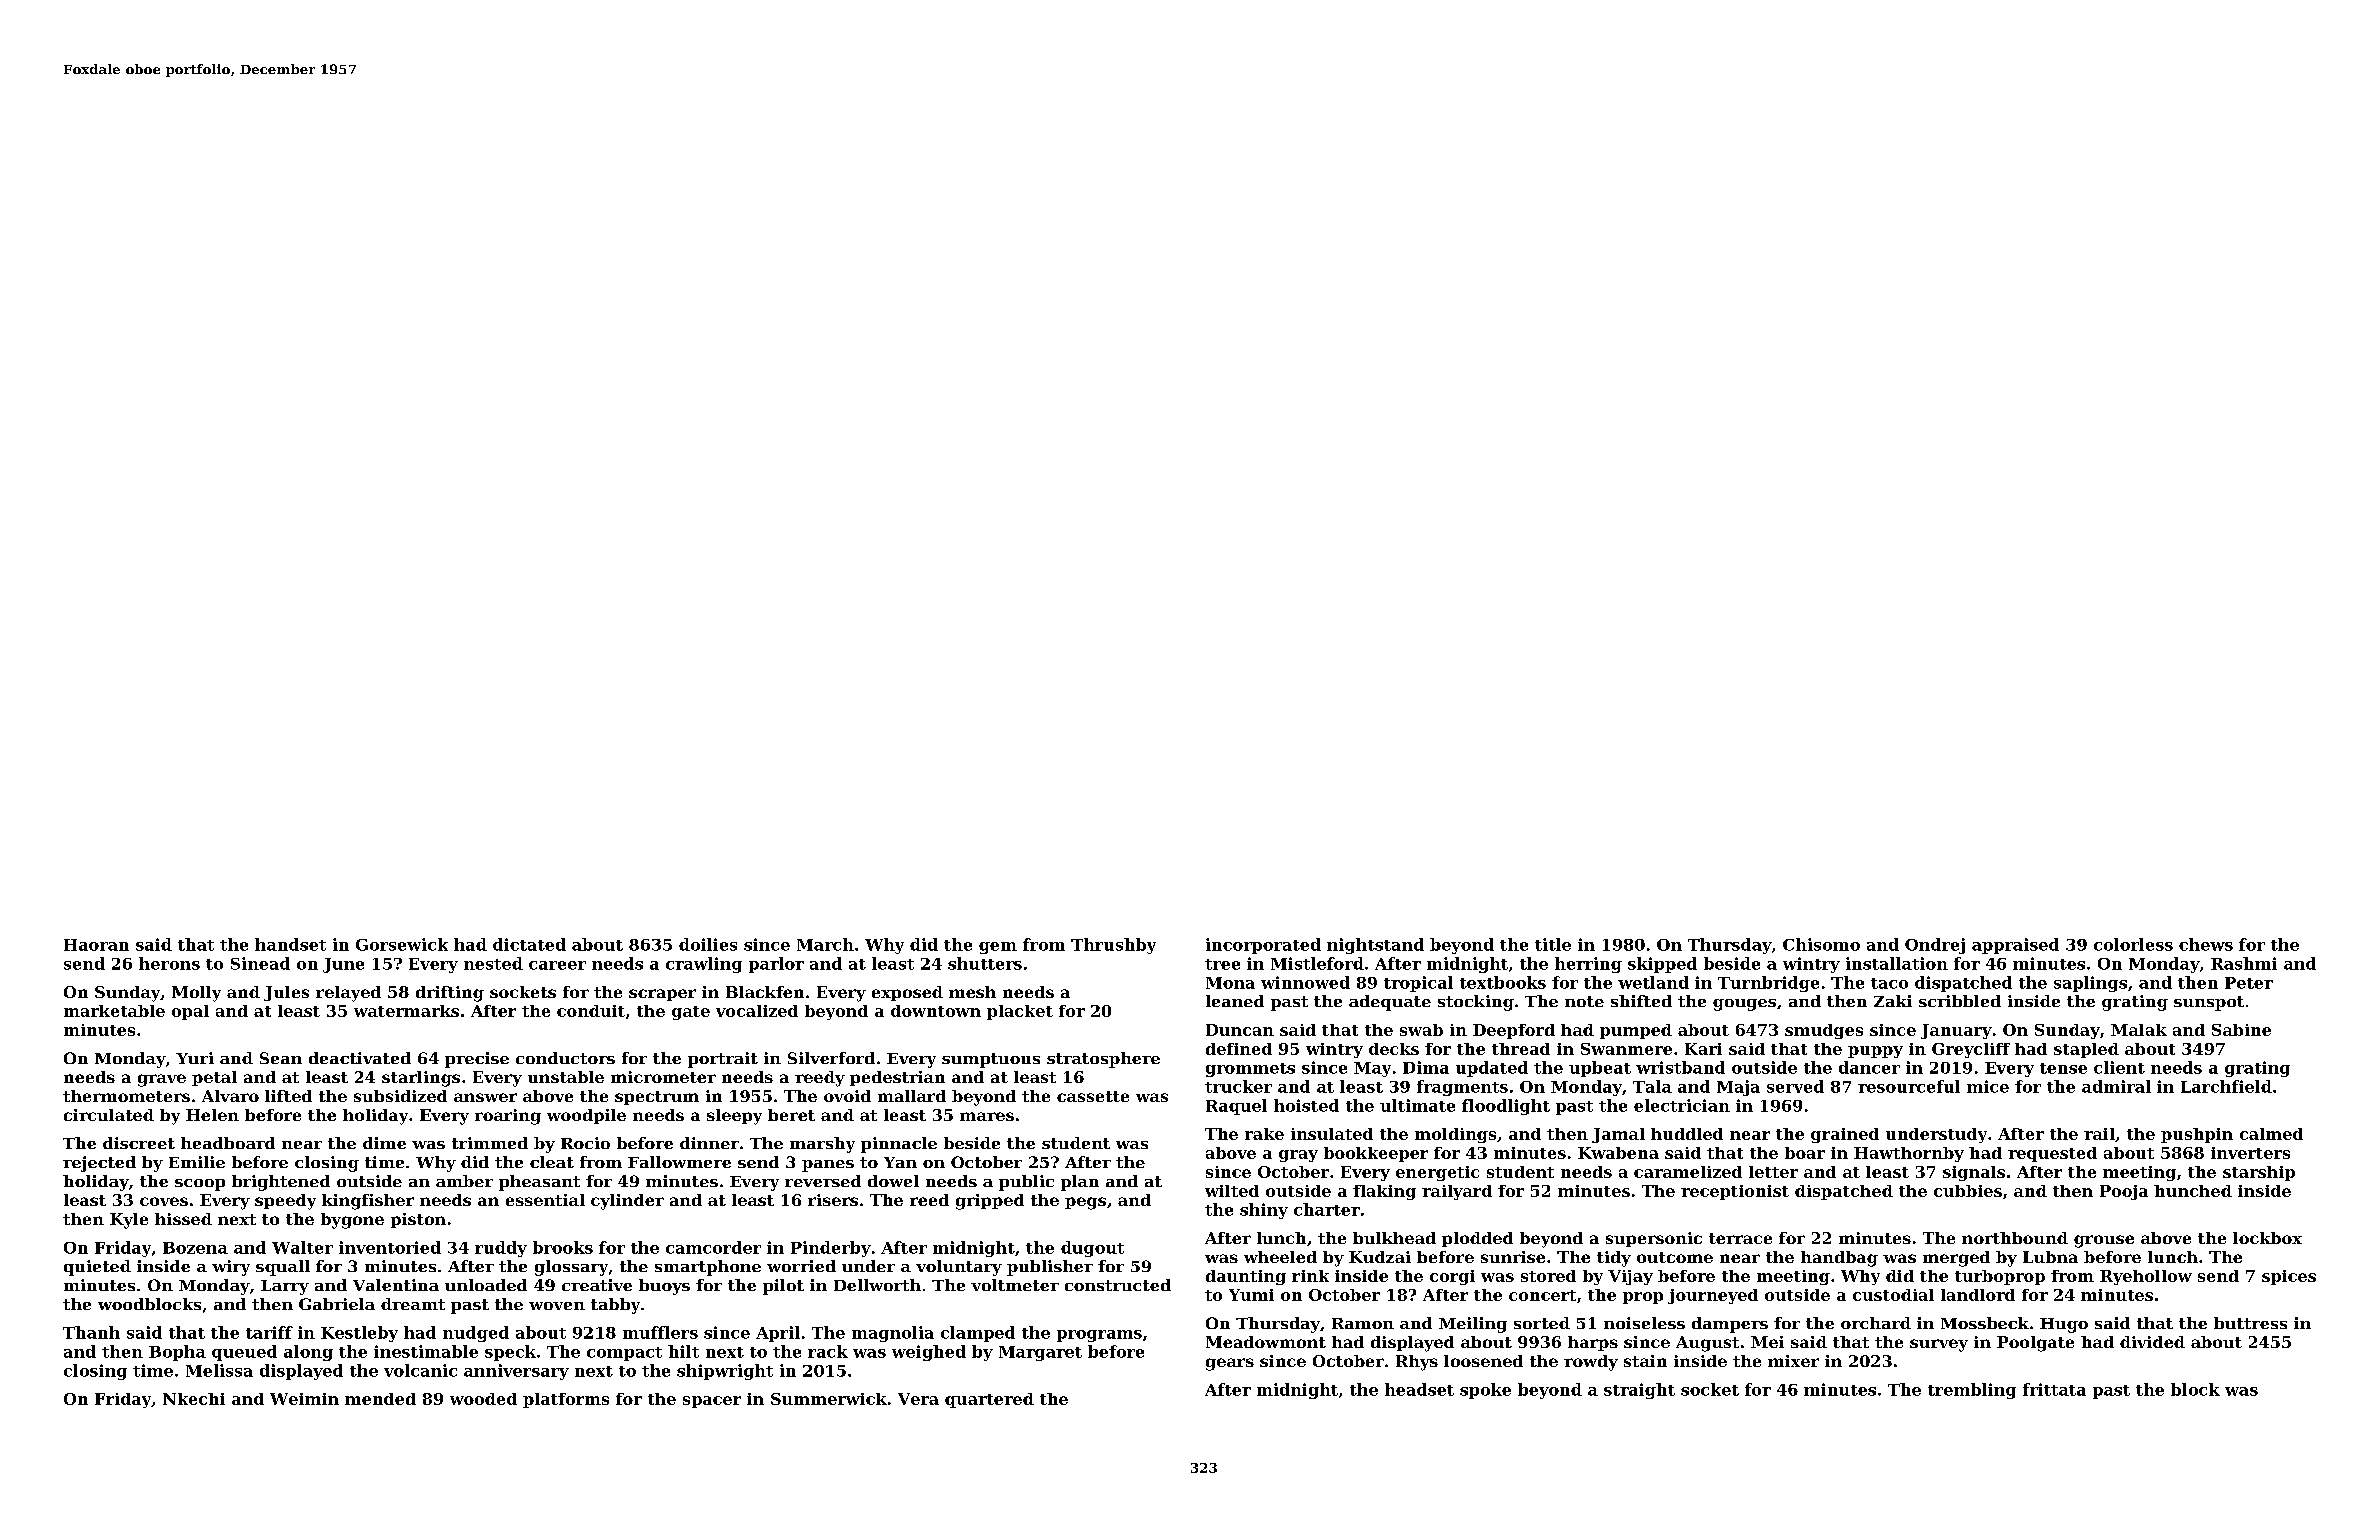 The image size is (2380, 1540). What do you see at coordinates (97, 1268) in the screenshot?
I see `quieted` at bounding box center [97, 1268].
